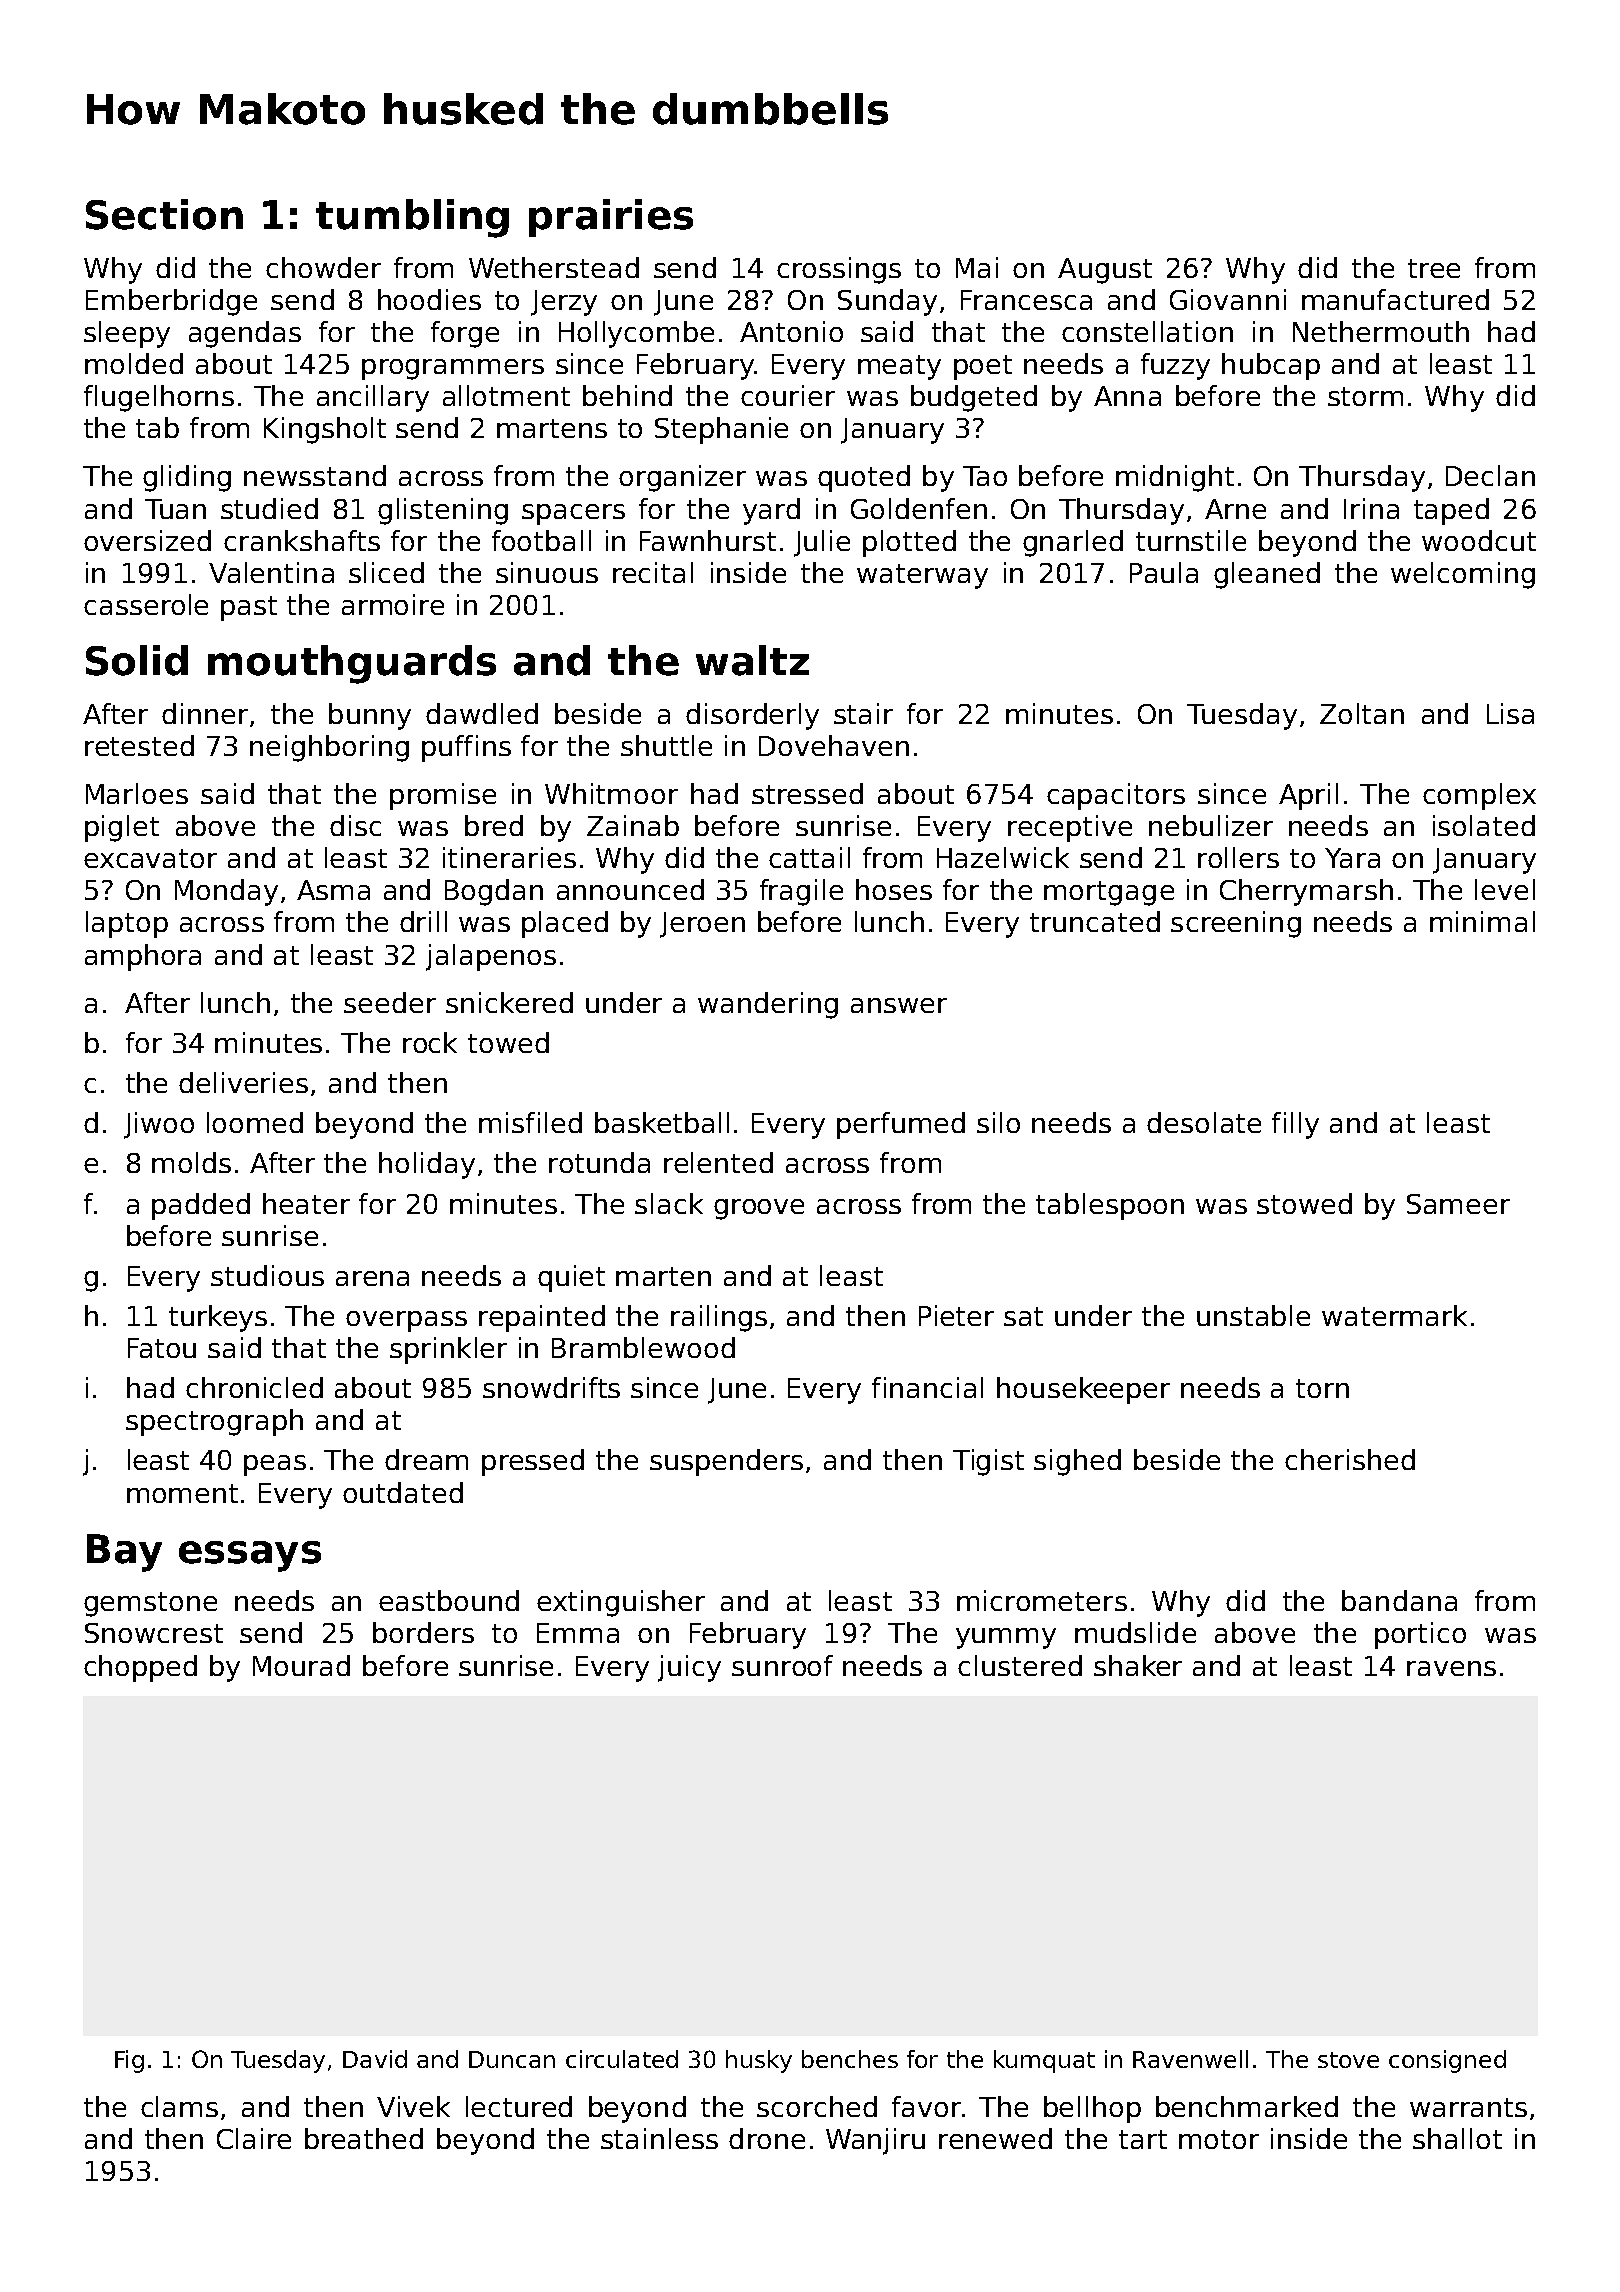  Describe the element at coordinates (430, 1042) in the image. I see `rock` at that location.
